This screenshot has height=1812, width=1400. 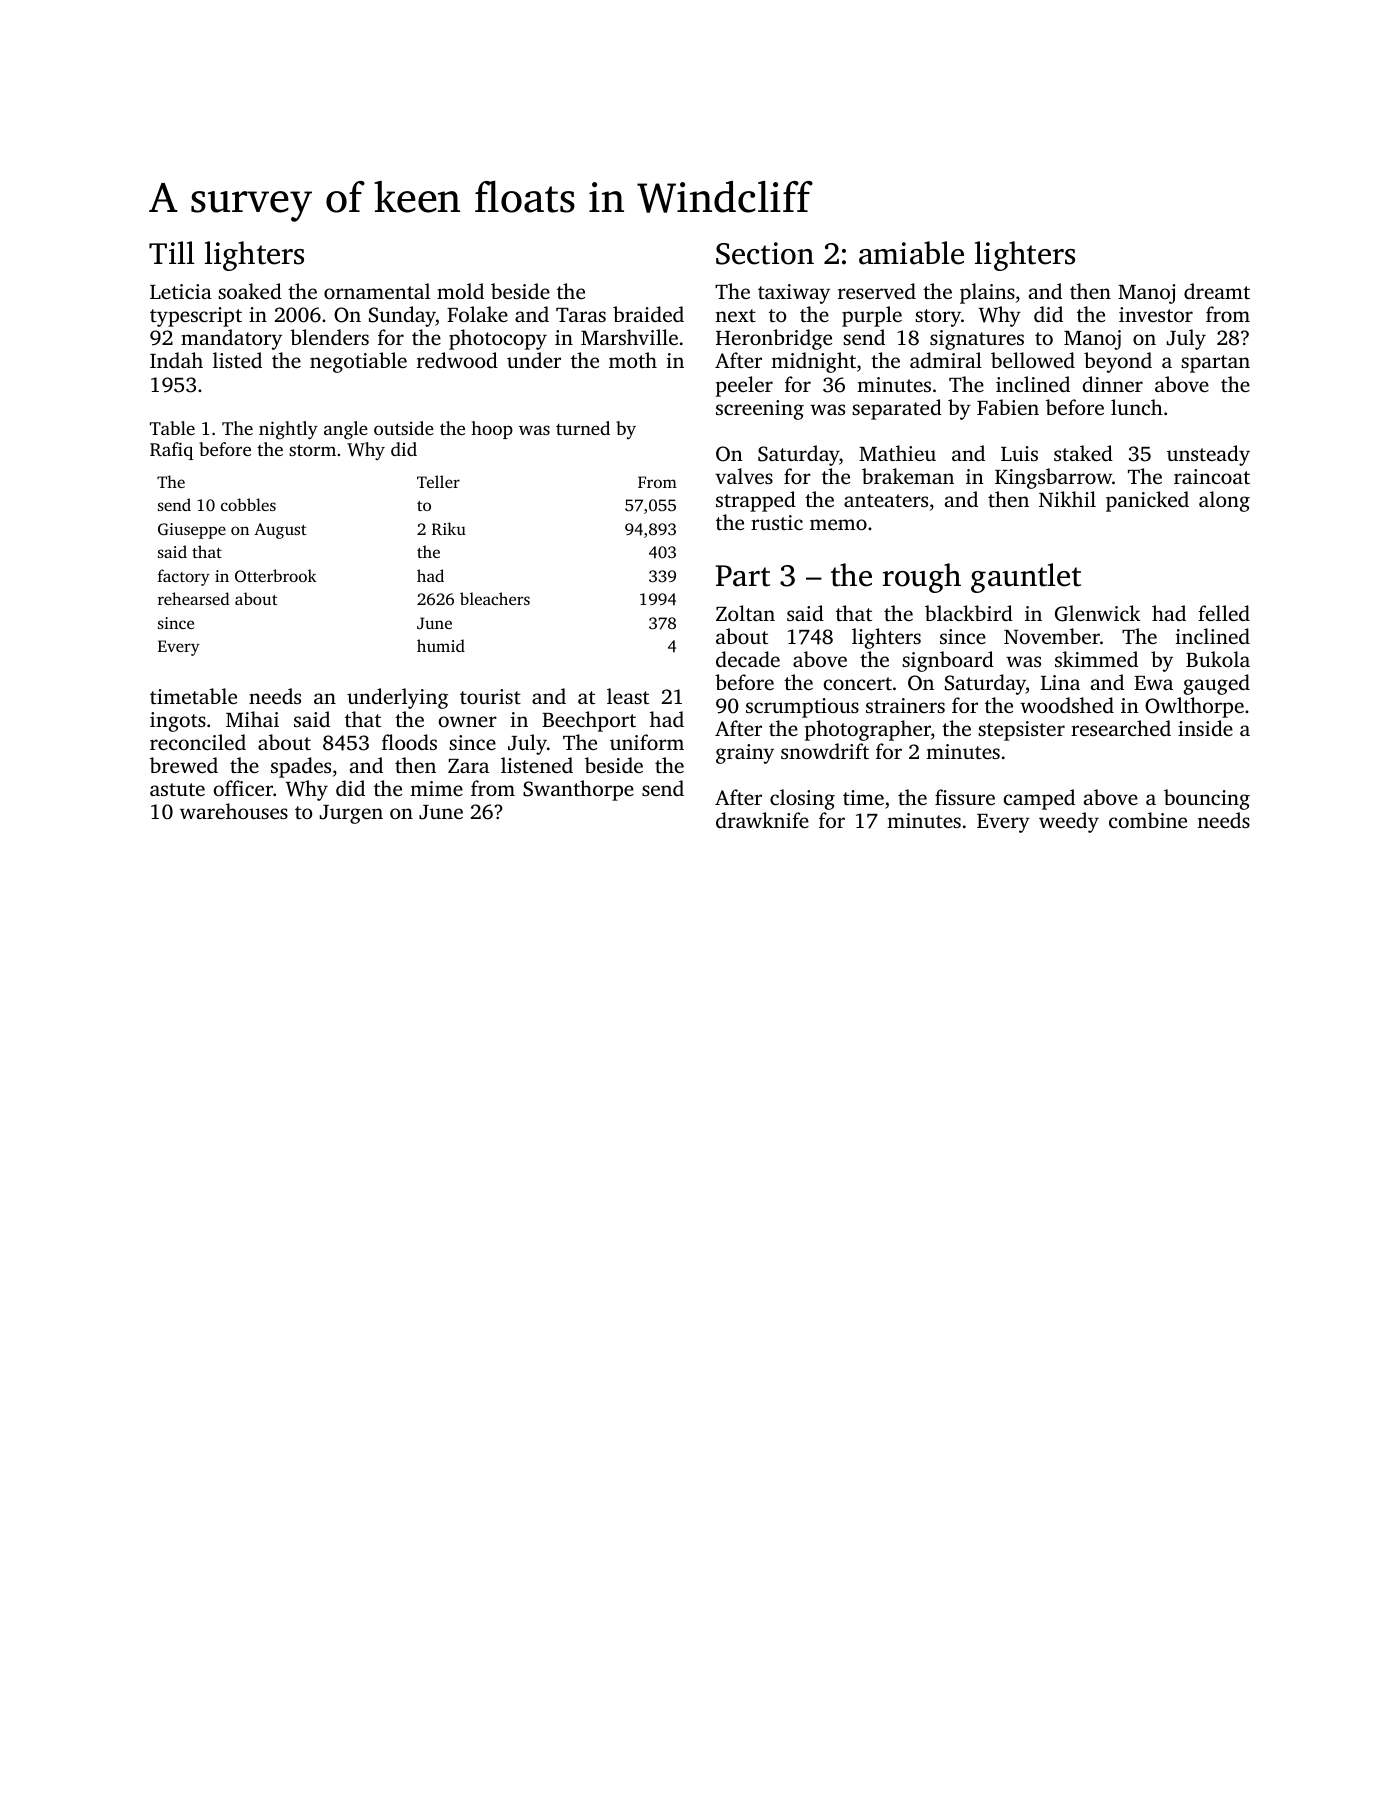 I want to click on Till, so click(x=172, y=252).
